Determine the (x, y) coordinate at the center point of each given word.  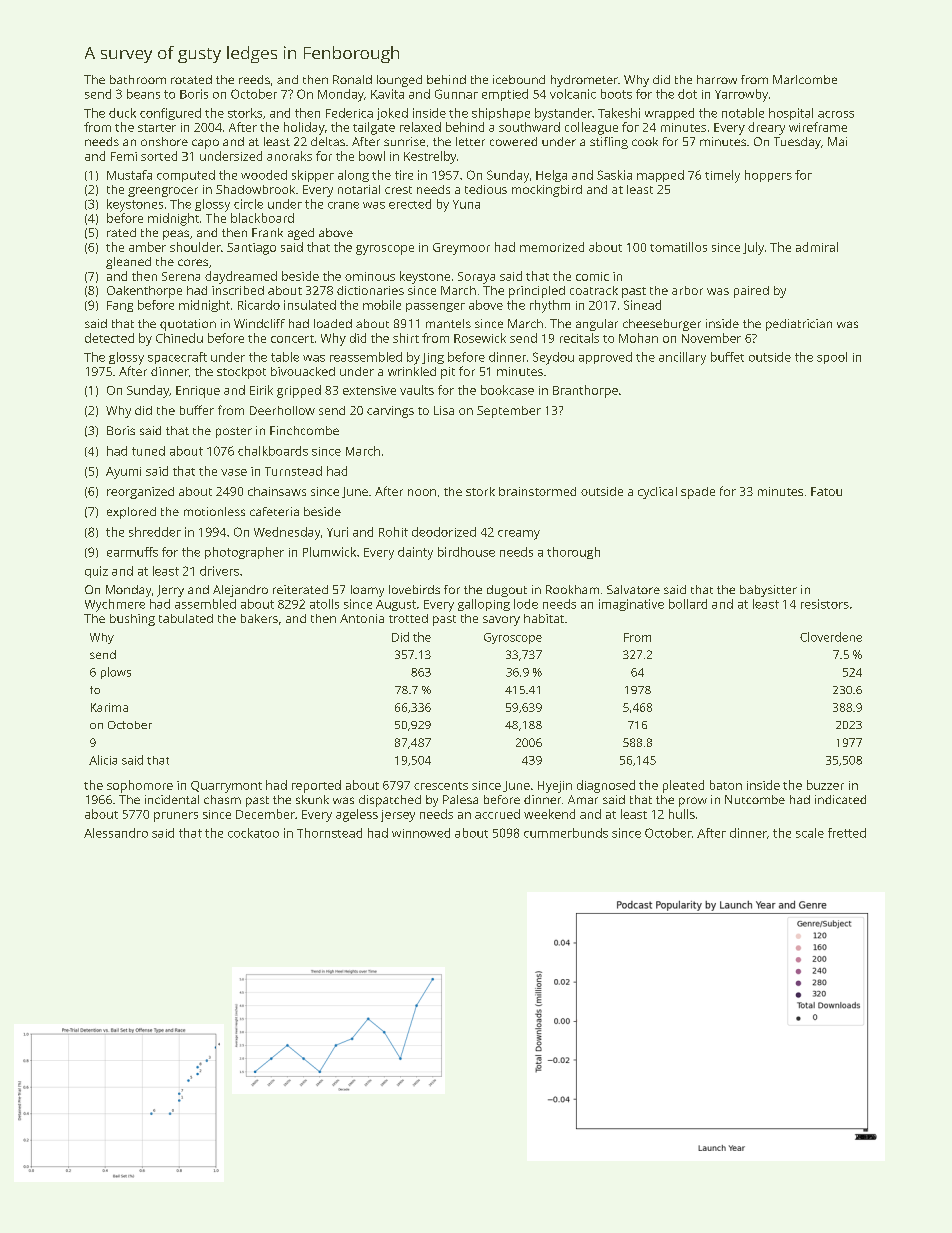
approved (605, 358)
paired (751, 292)
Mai (837, 141)
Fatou (826, 491)
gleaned (128, 263)
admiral (817, 247)
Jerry (170, 591)
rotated (191, 79)
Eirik (261, 390)
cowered (513, 141)
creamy (519, 535)
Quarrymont (226, 787)
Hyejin (555, 787)
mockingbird (547, 191)
